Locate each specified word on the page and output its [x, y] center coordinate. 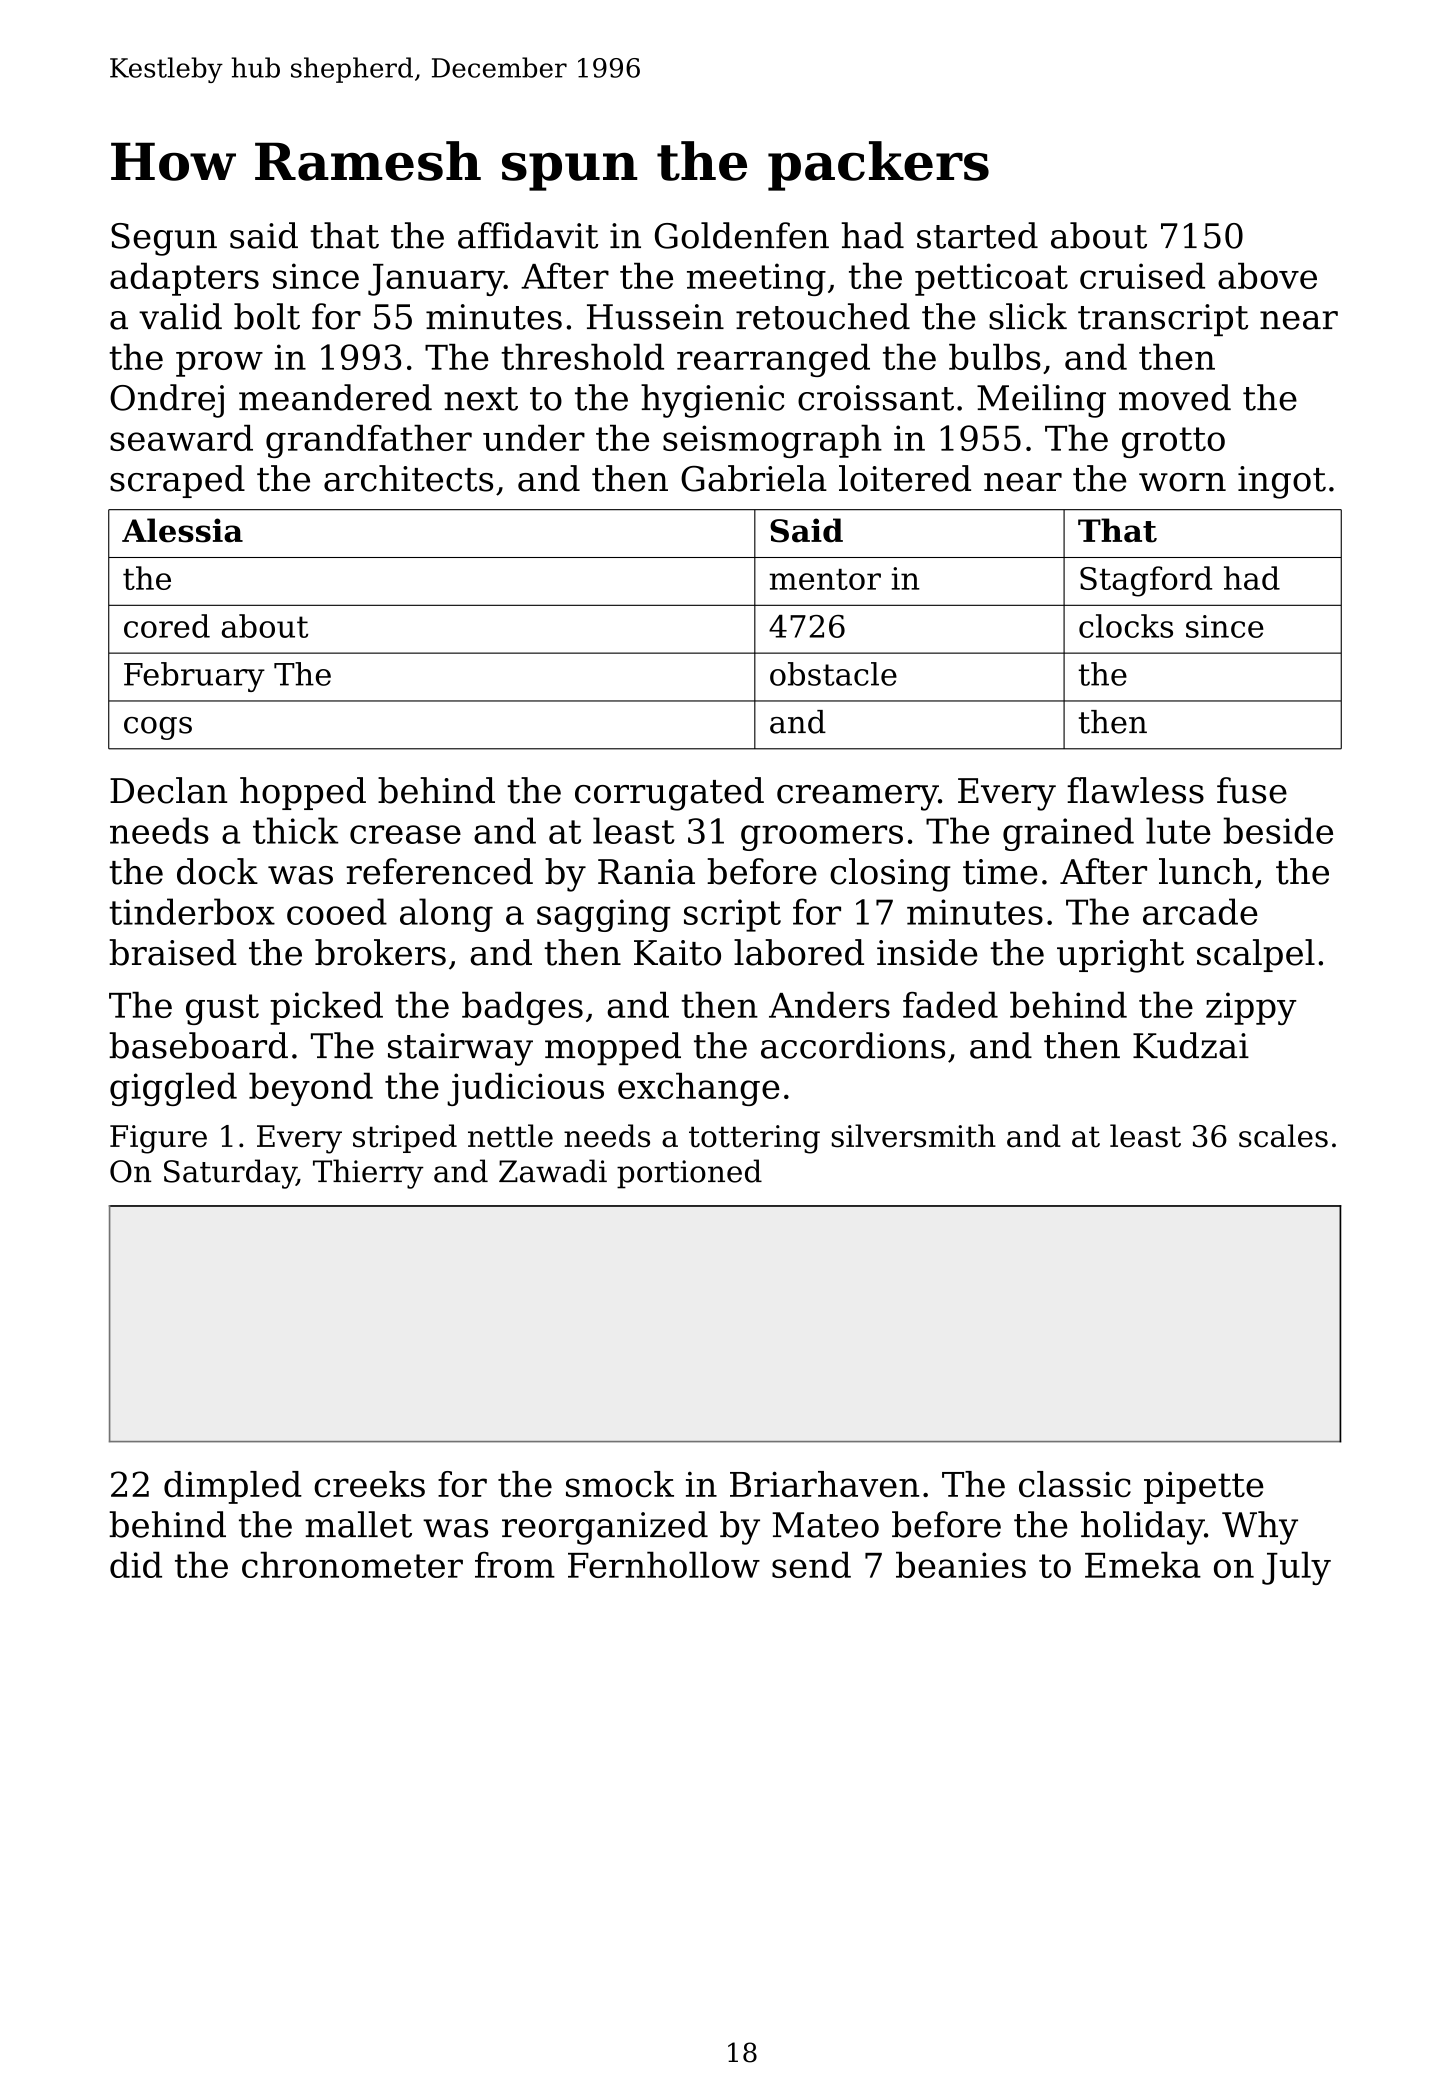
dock [217, 871]
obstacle [833, 674]
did [136, 1565]
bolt [267, 316]
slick [1028, 316]
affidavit [528, 235]
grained [1068, 834]
